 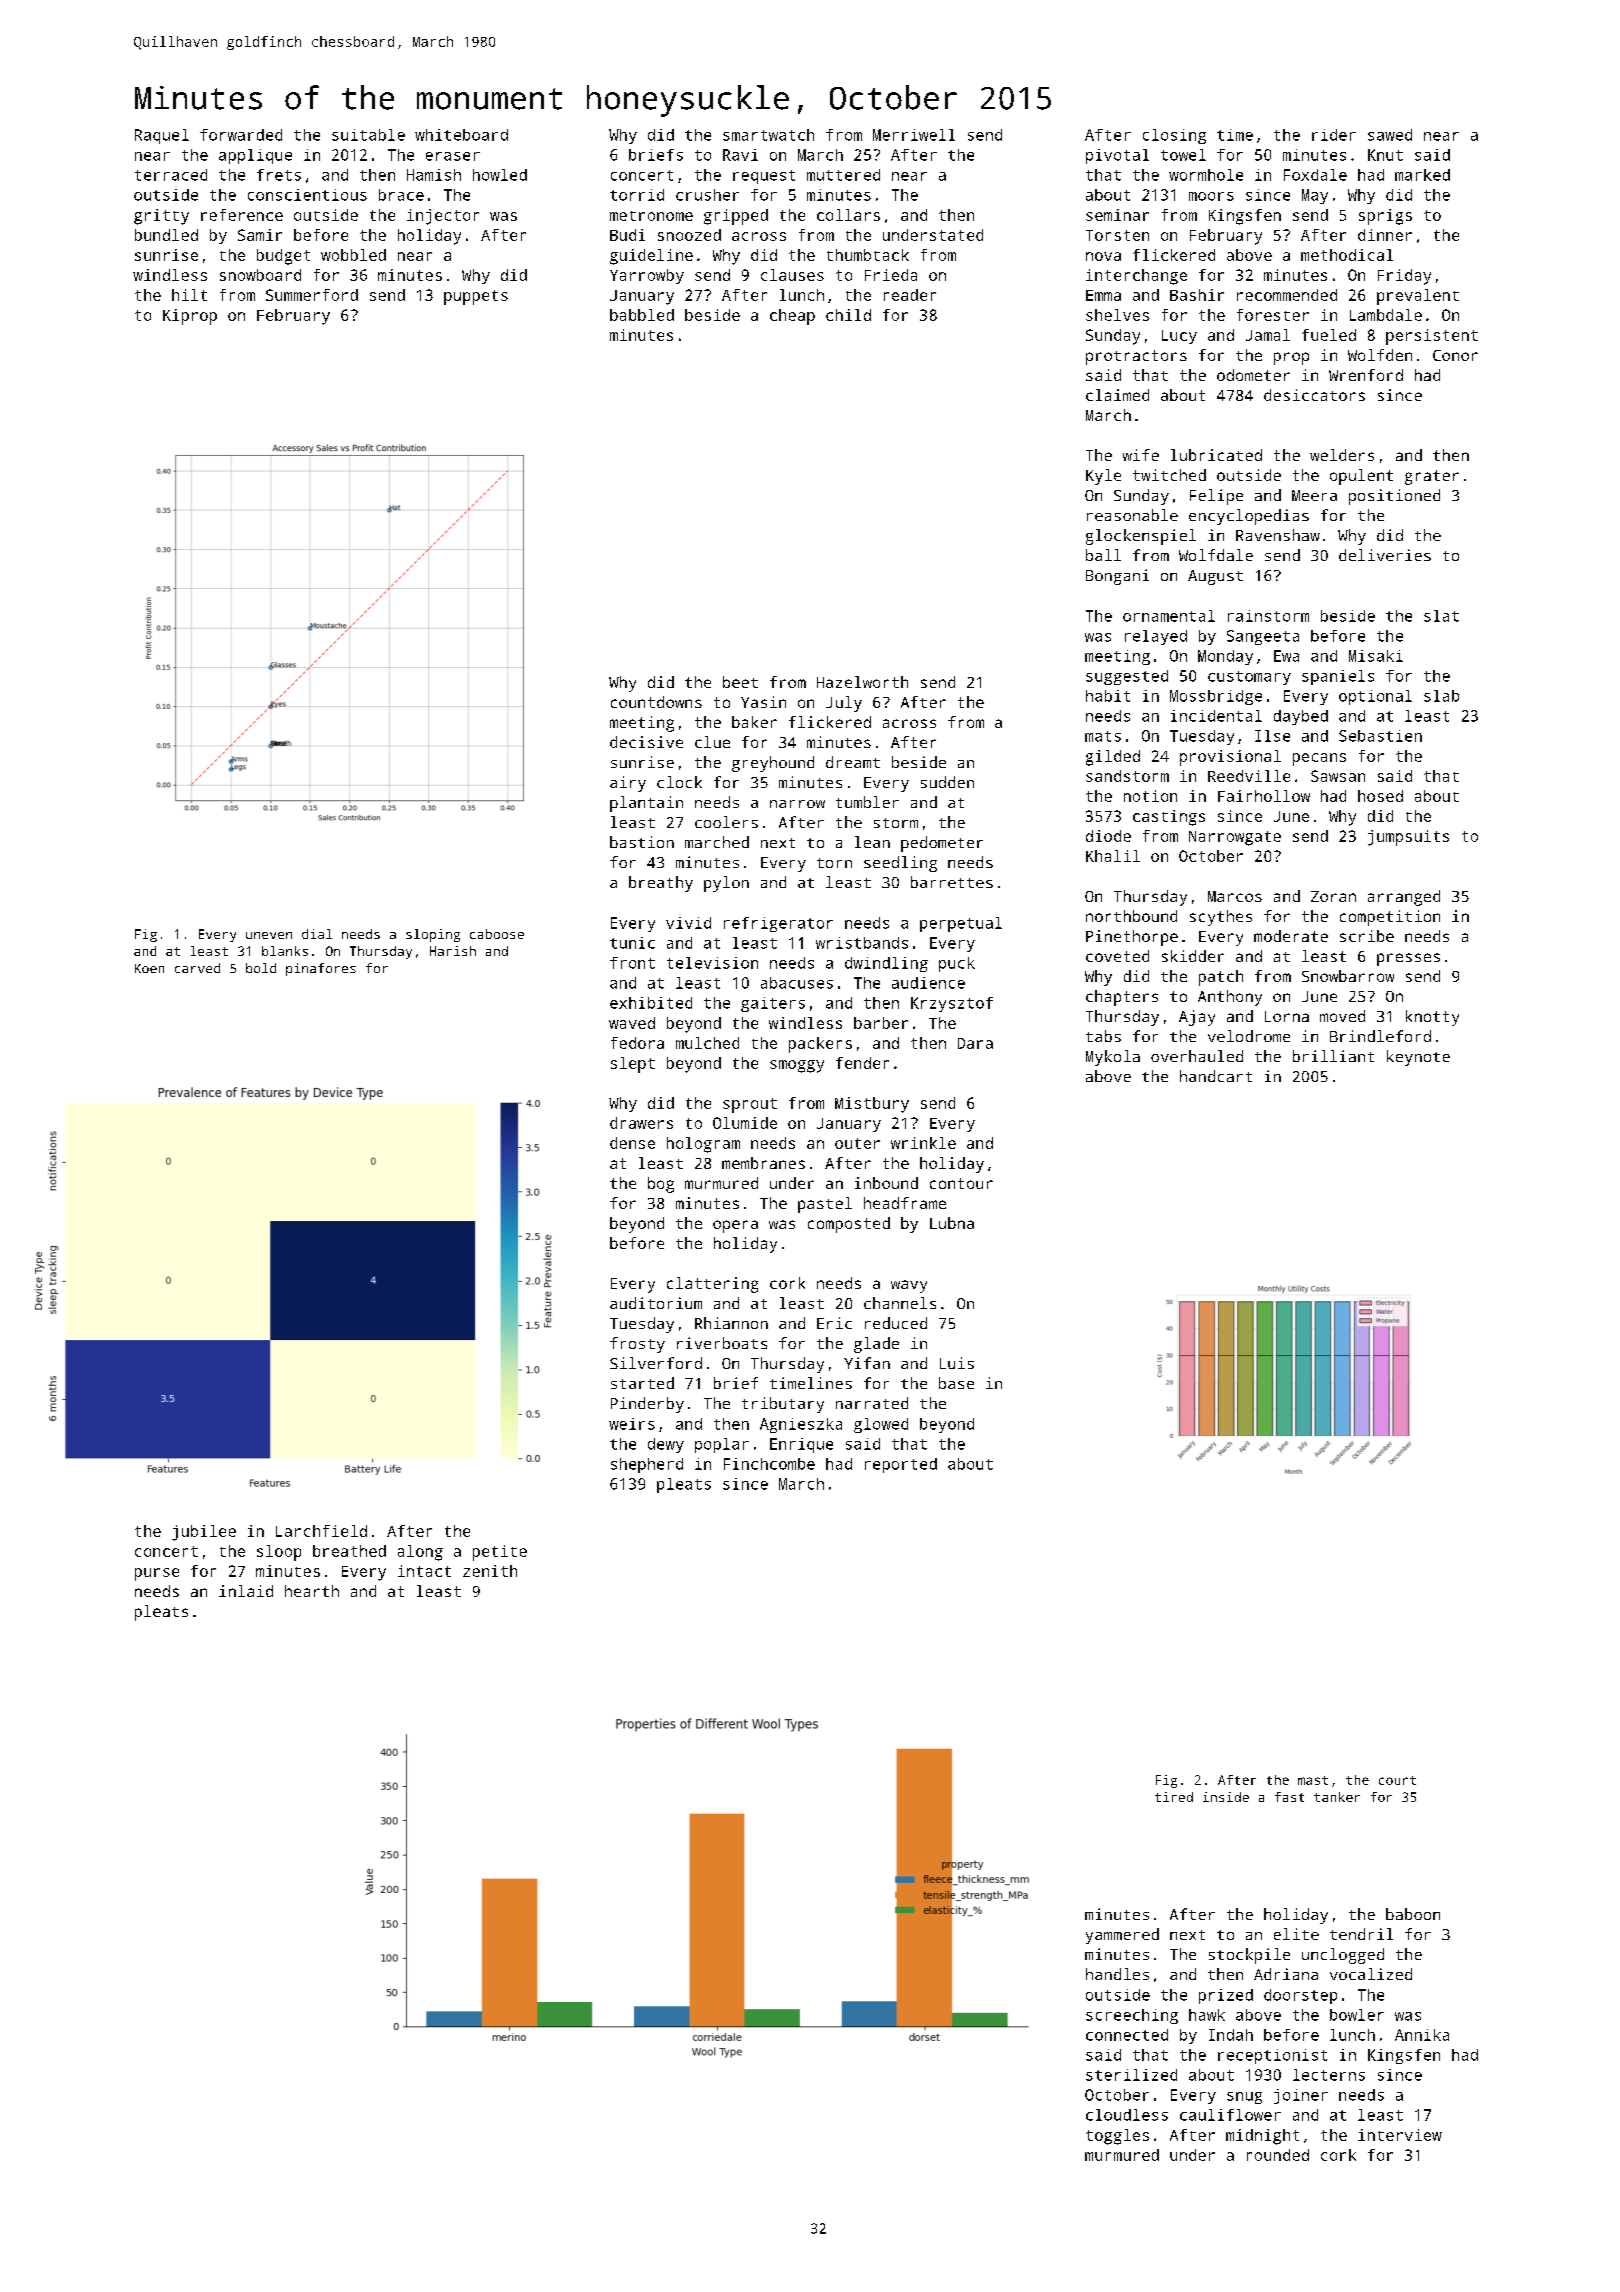 What do you see at coordinates (368, 135) in the screenshot?
I see `suitable` at bounding box center [368, 135].
